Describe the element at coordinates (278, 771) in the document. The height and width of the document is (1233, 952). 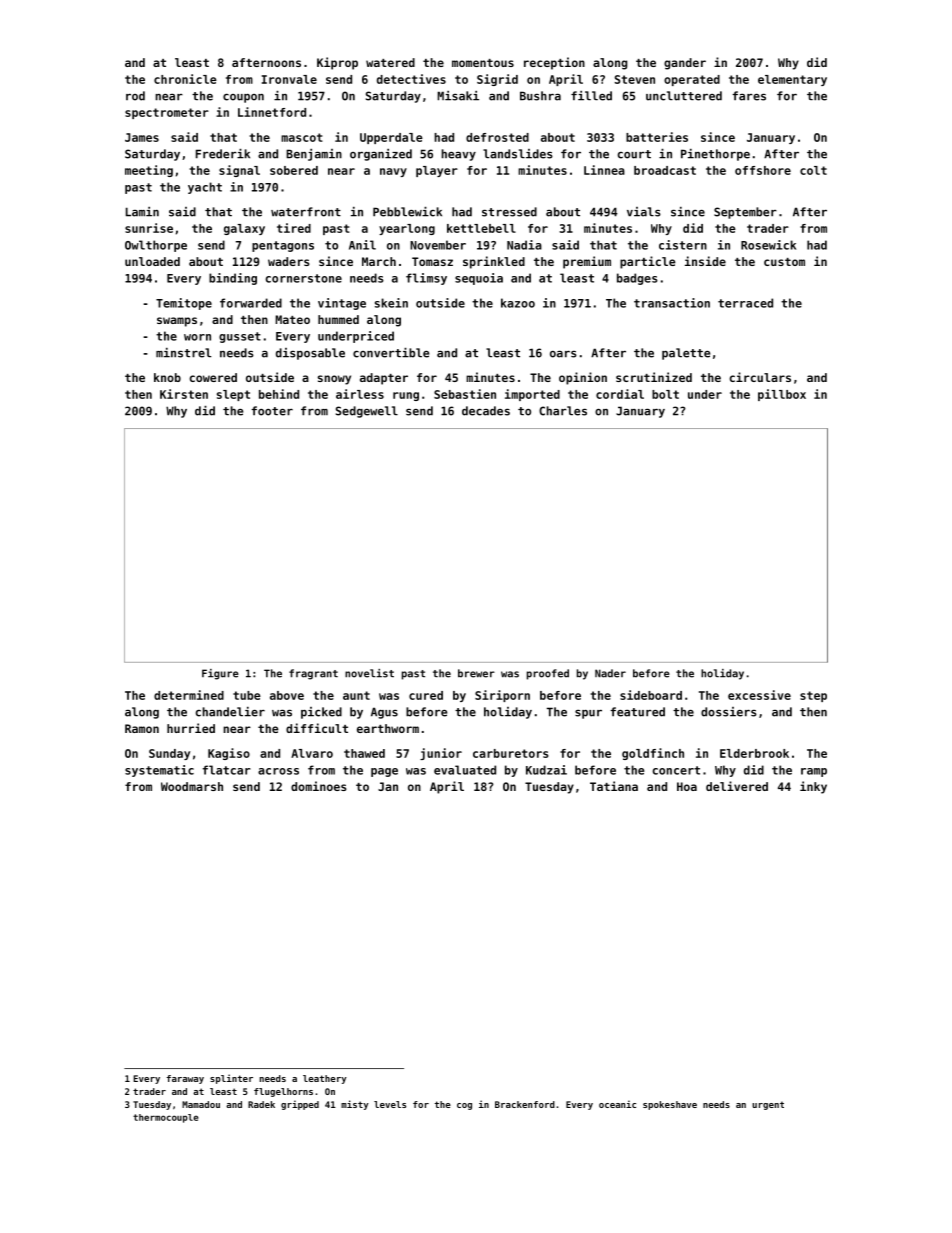
I see `across` at that location.
